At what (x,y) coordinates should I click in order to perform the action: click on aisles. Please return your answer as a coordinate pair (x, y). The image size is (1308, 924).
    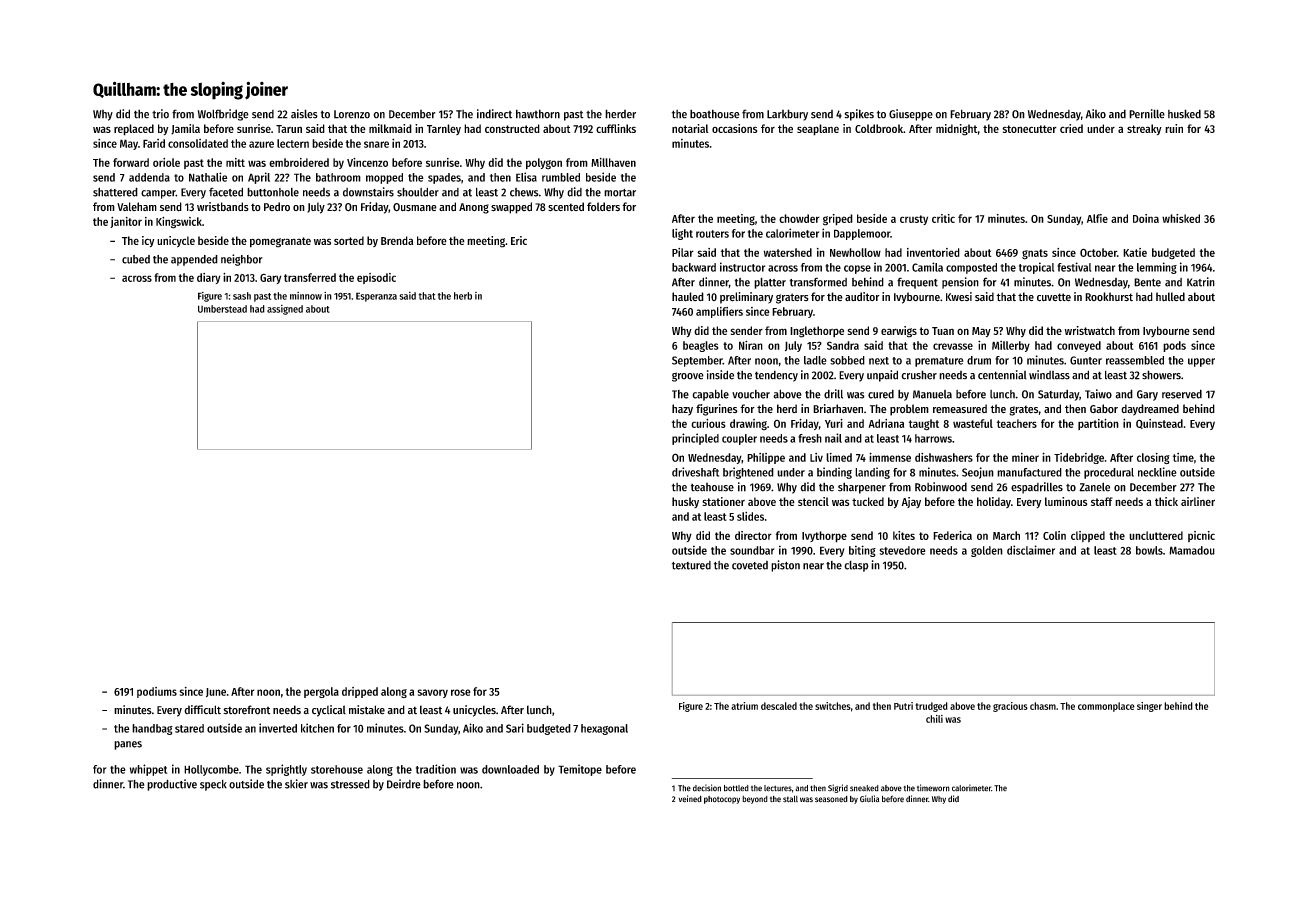
    Looking at the image, I should click on (304, 114).
